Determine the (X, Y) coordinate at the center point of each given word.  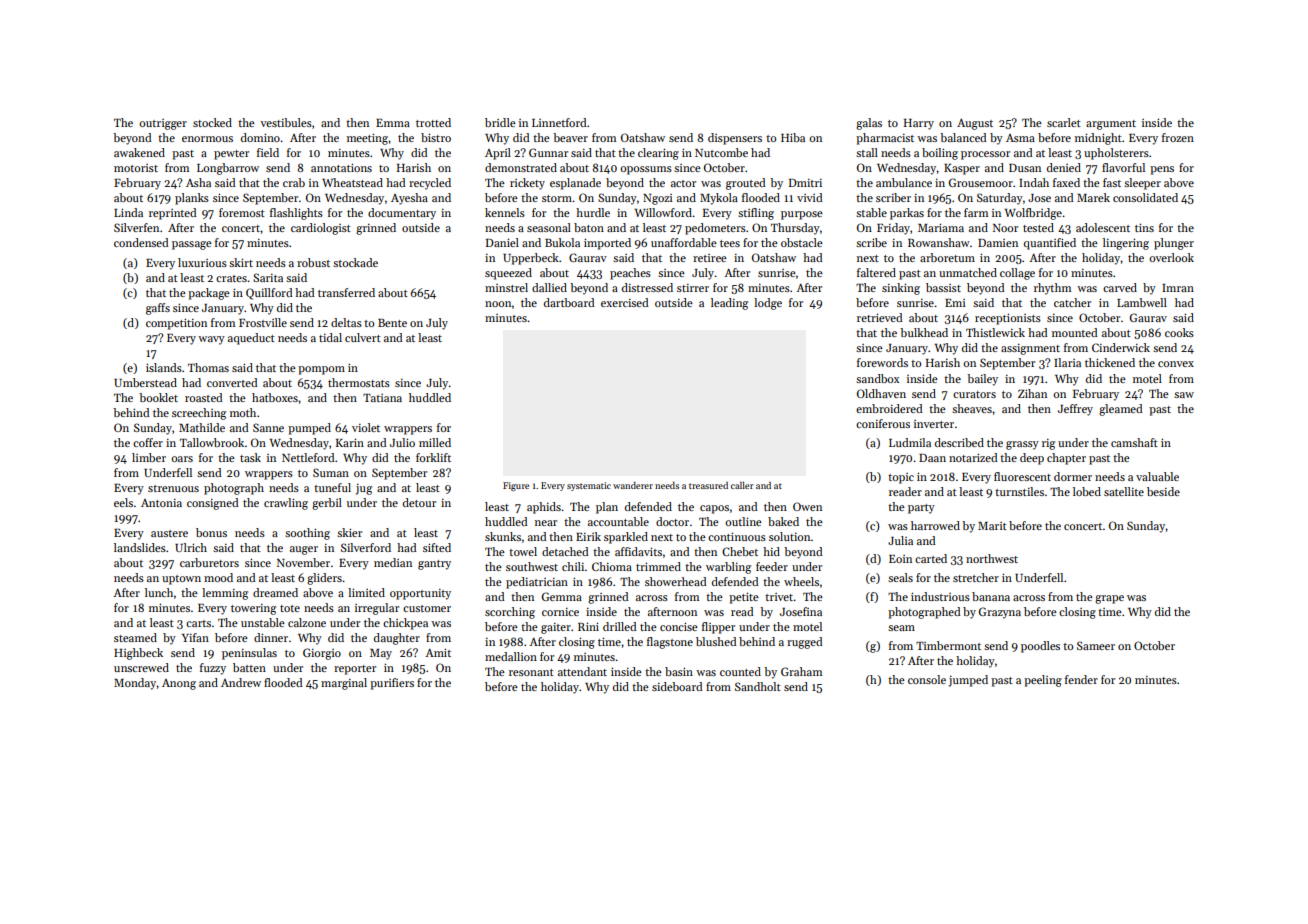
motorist (136, 168)
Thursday (795, 229)
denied (1064, 167)
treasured (708, 485)
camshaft (1134, 442)
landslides (140, 547)
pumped (309, 429)
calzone (307, 622)
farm (976, 212)
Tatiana (382, 398)
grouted (746, 184)
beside (1163, 491)
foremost (242, 212)
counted (740, 671)
